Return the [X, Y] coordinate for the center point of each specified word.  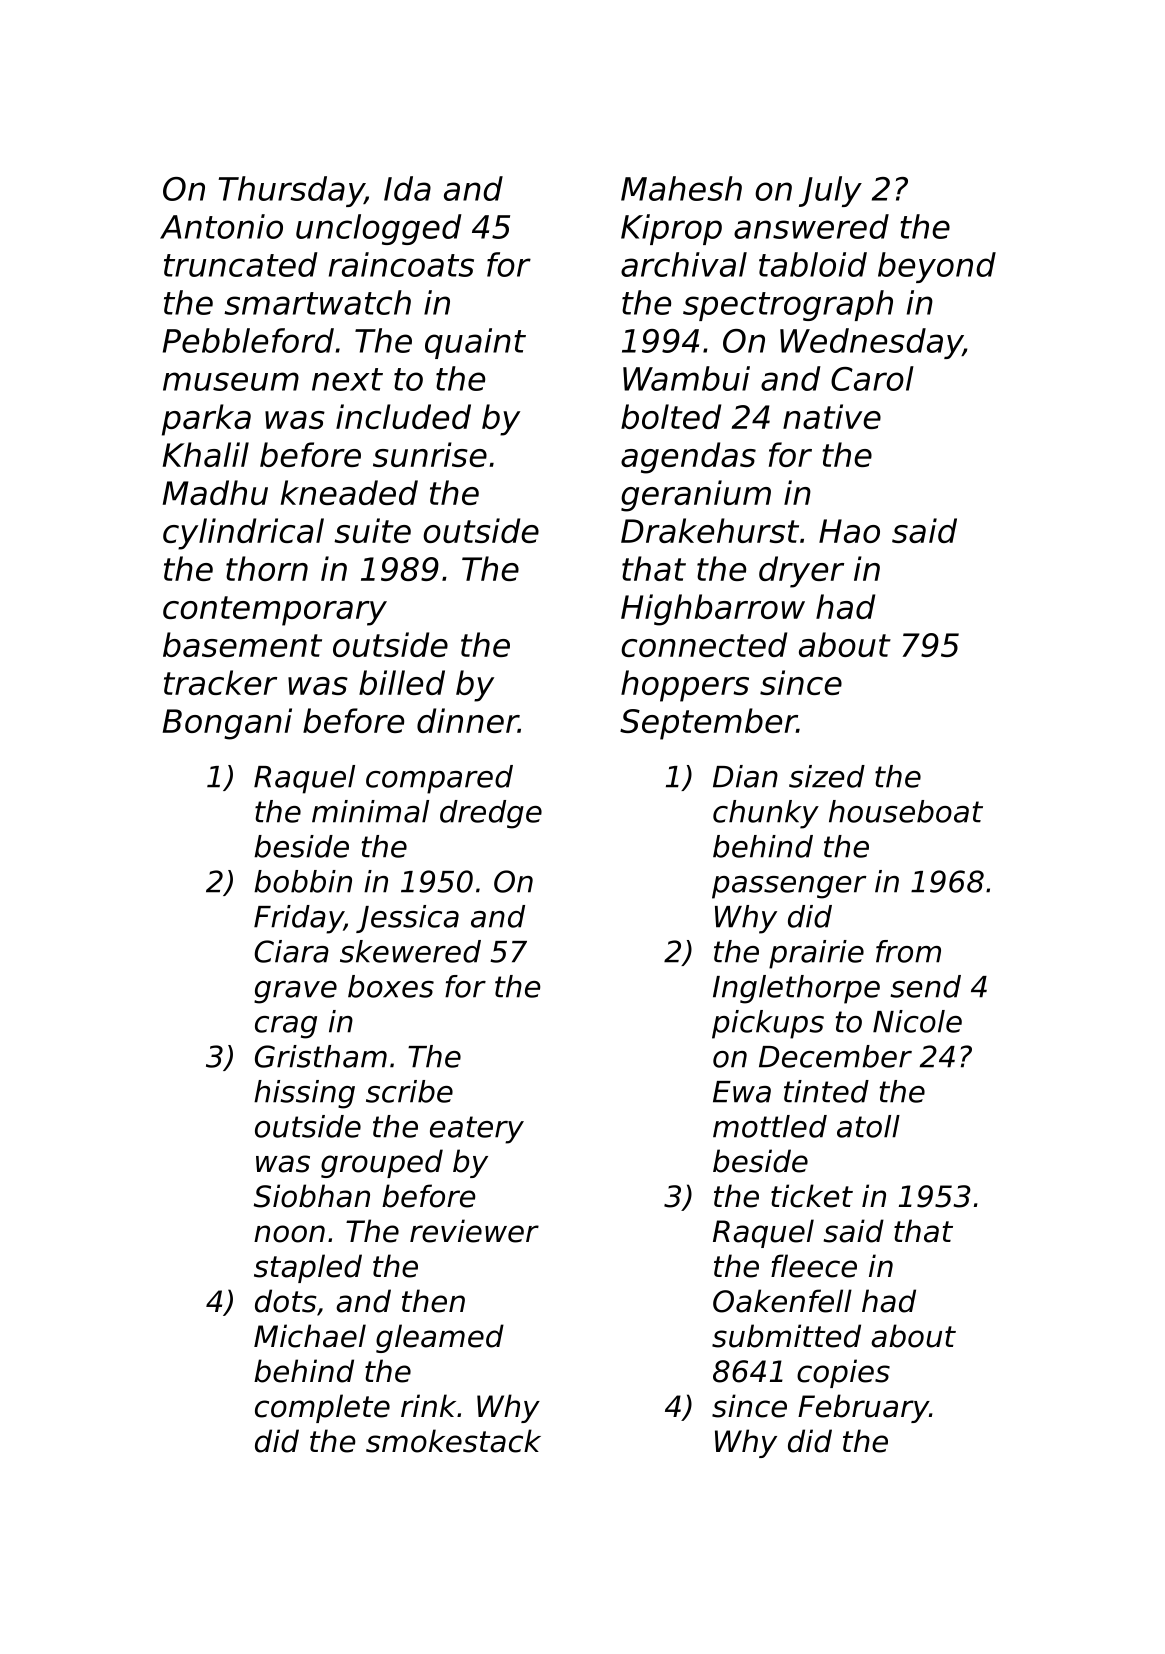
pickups [768, 1024]
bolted [671, 416]
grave [295, 992]
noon [289, 1234]
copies [843, 1373]
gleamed [440, 1338]
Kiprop [671, 229]
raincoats [401, 264]
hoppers [685, 686]
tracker [220, 682]
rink [428, 1405]
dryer [801, 572]
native [832, 416]
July [830, 191]
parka [206, 420]
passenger [789, 887]
